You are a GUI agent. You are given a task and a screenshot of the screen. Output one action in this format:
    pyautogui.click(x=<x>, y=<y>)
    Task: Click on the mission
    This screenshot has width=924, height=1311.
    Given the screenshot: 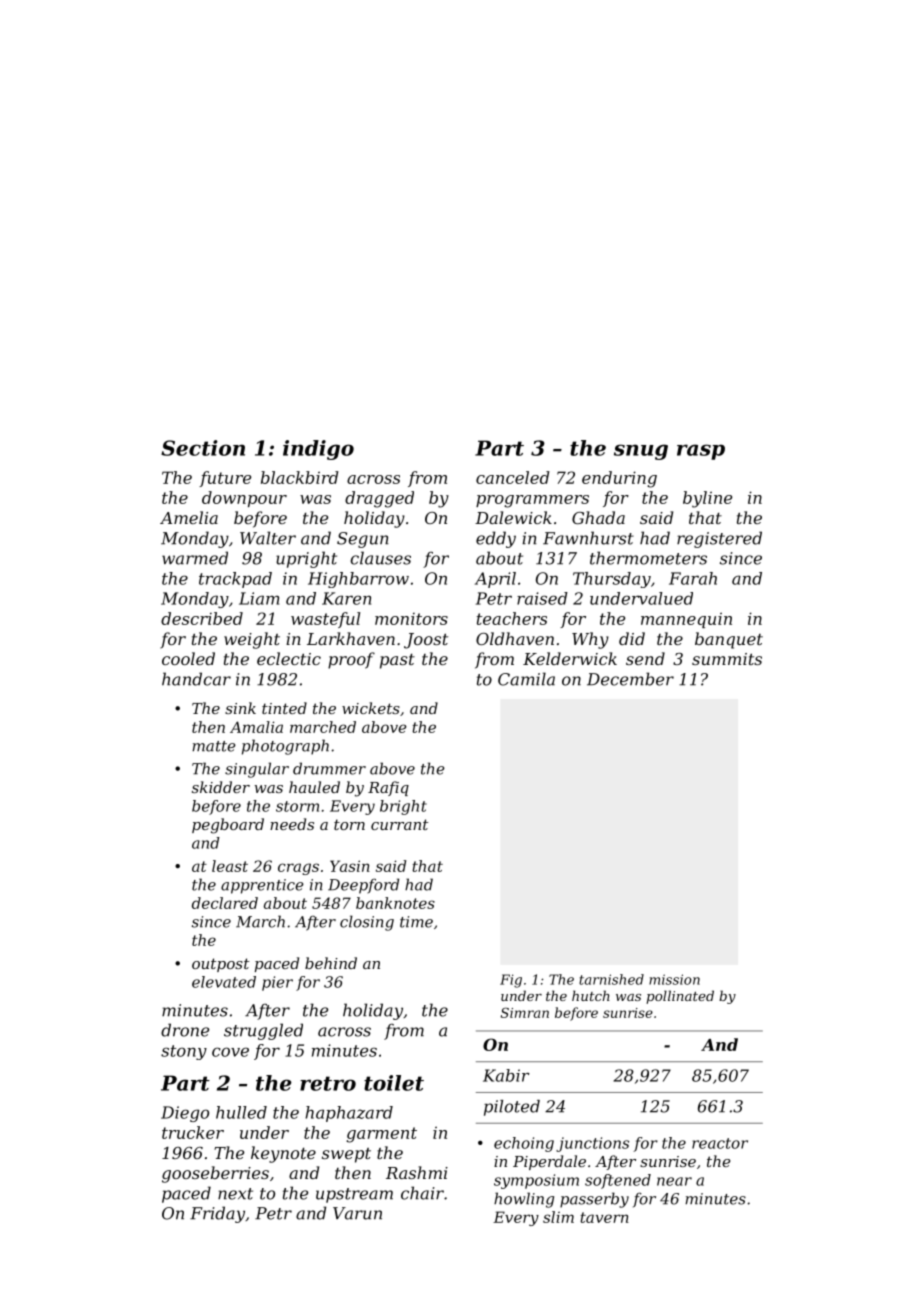 What is the action you would take?
    pyautogui.click(x=674, y=979)
